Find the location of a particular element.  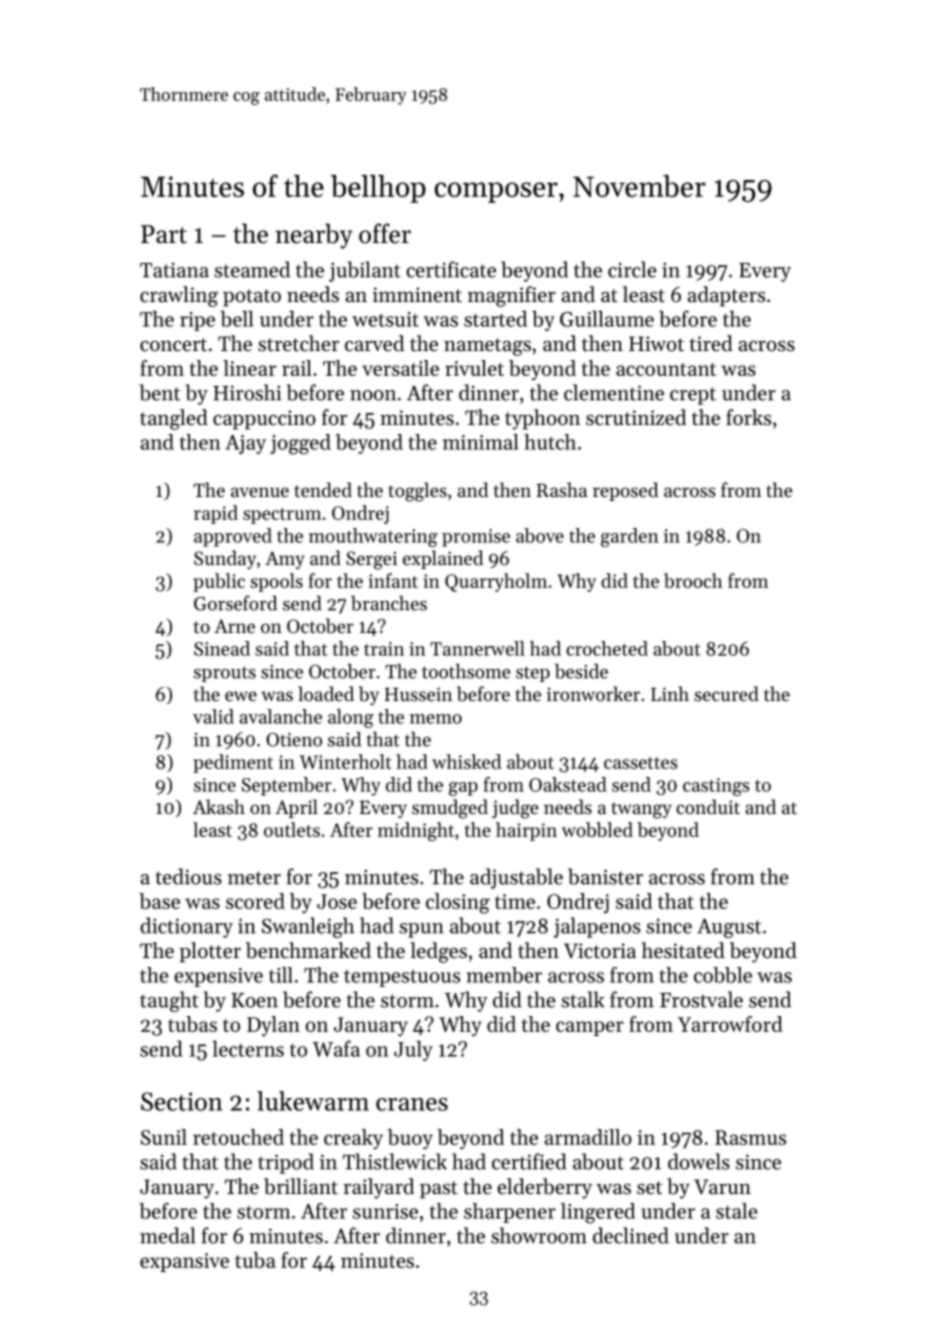

Part is located at coordinates (164, 234).
